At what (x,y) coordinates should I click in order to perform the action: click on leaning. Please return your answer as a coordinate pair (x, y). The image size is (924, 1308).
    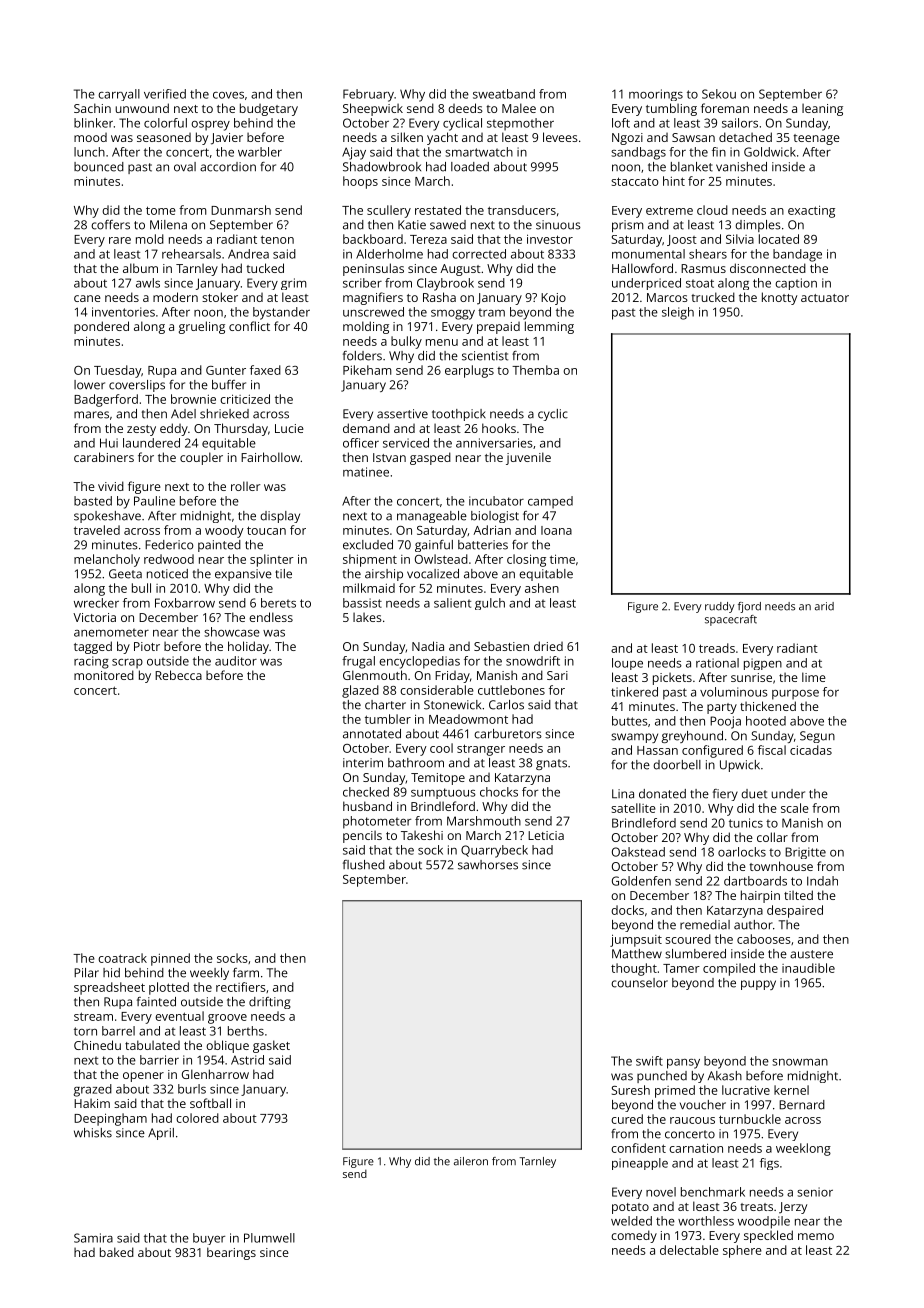
    Looking at the image, I should click on (822, 109).
